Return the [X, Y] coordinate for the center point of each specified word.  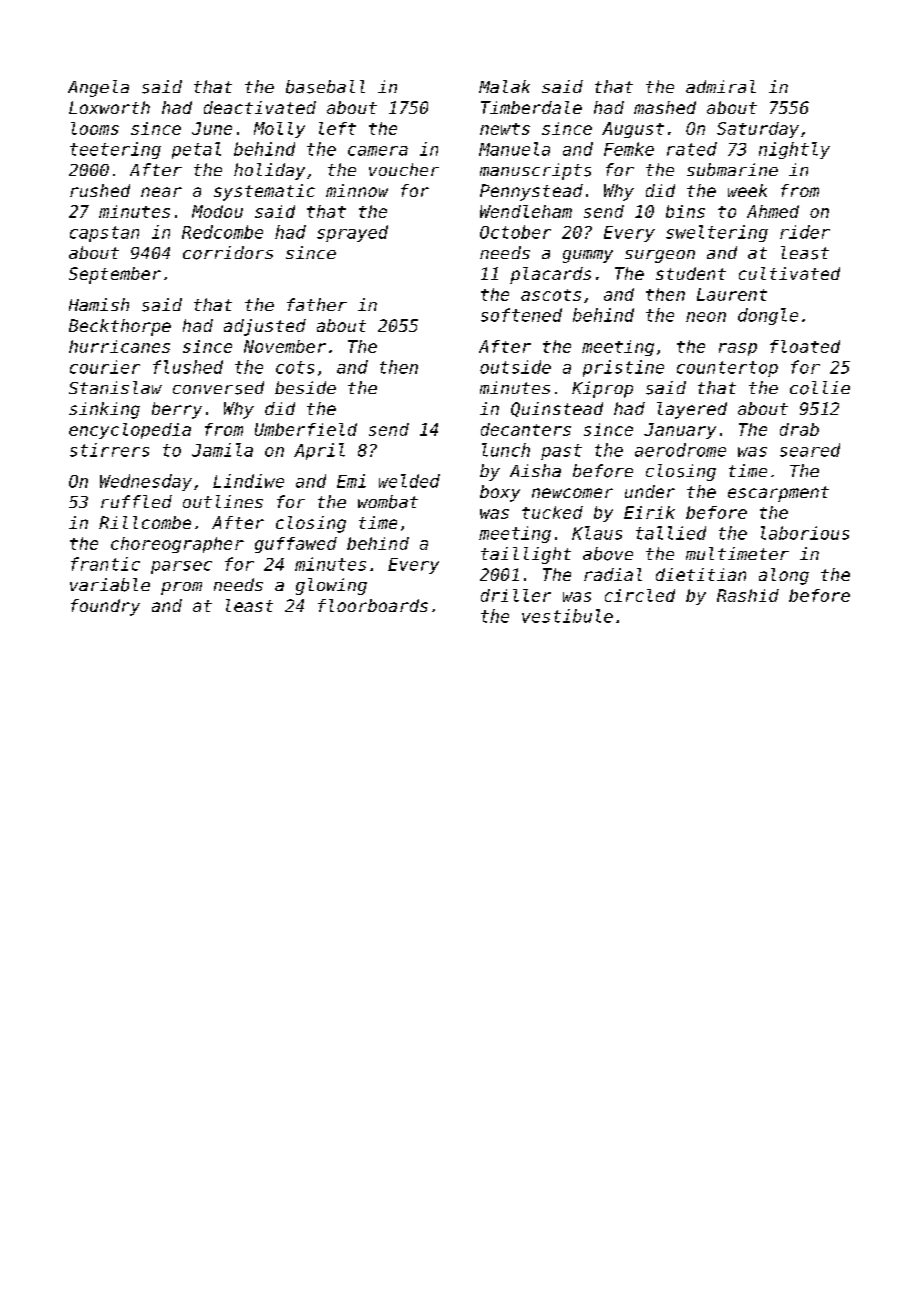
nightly [794, 150]
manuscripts [535, 171]
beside [305, 387]
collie [820, 388]
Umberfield [306, 429]
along [784, 576]
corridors [228, 253]
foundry [105, 607]
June [212, 128]
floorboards [373, 605]
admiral [721, 86]
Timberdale [531, 107]
